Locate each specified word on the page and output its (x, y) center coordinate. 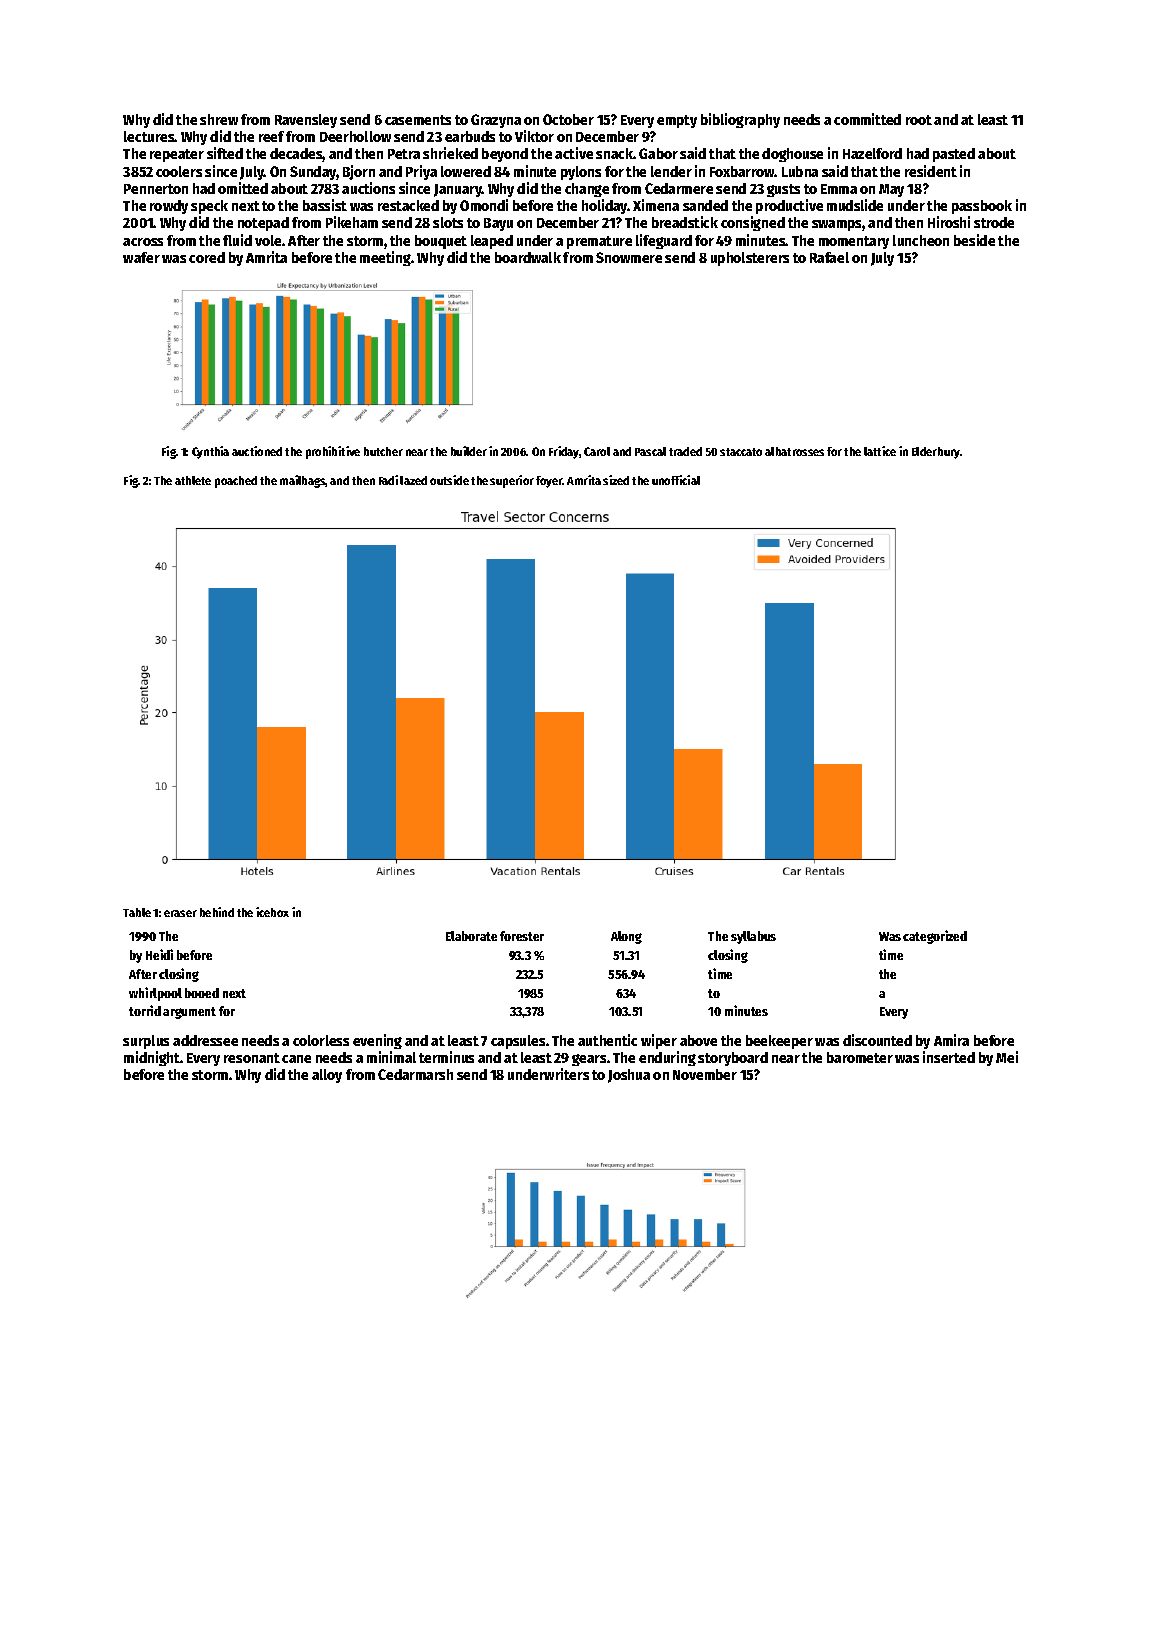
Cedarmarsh (415, 1074)
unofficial (676, 480)
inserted (949, 1057)
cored (207, 257)
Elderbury (936, 453)
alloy (327, 1076)
